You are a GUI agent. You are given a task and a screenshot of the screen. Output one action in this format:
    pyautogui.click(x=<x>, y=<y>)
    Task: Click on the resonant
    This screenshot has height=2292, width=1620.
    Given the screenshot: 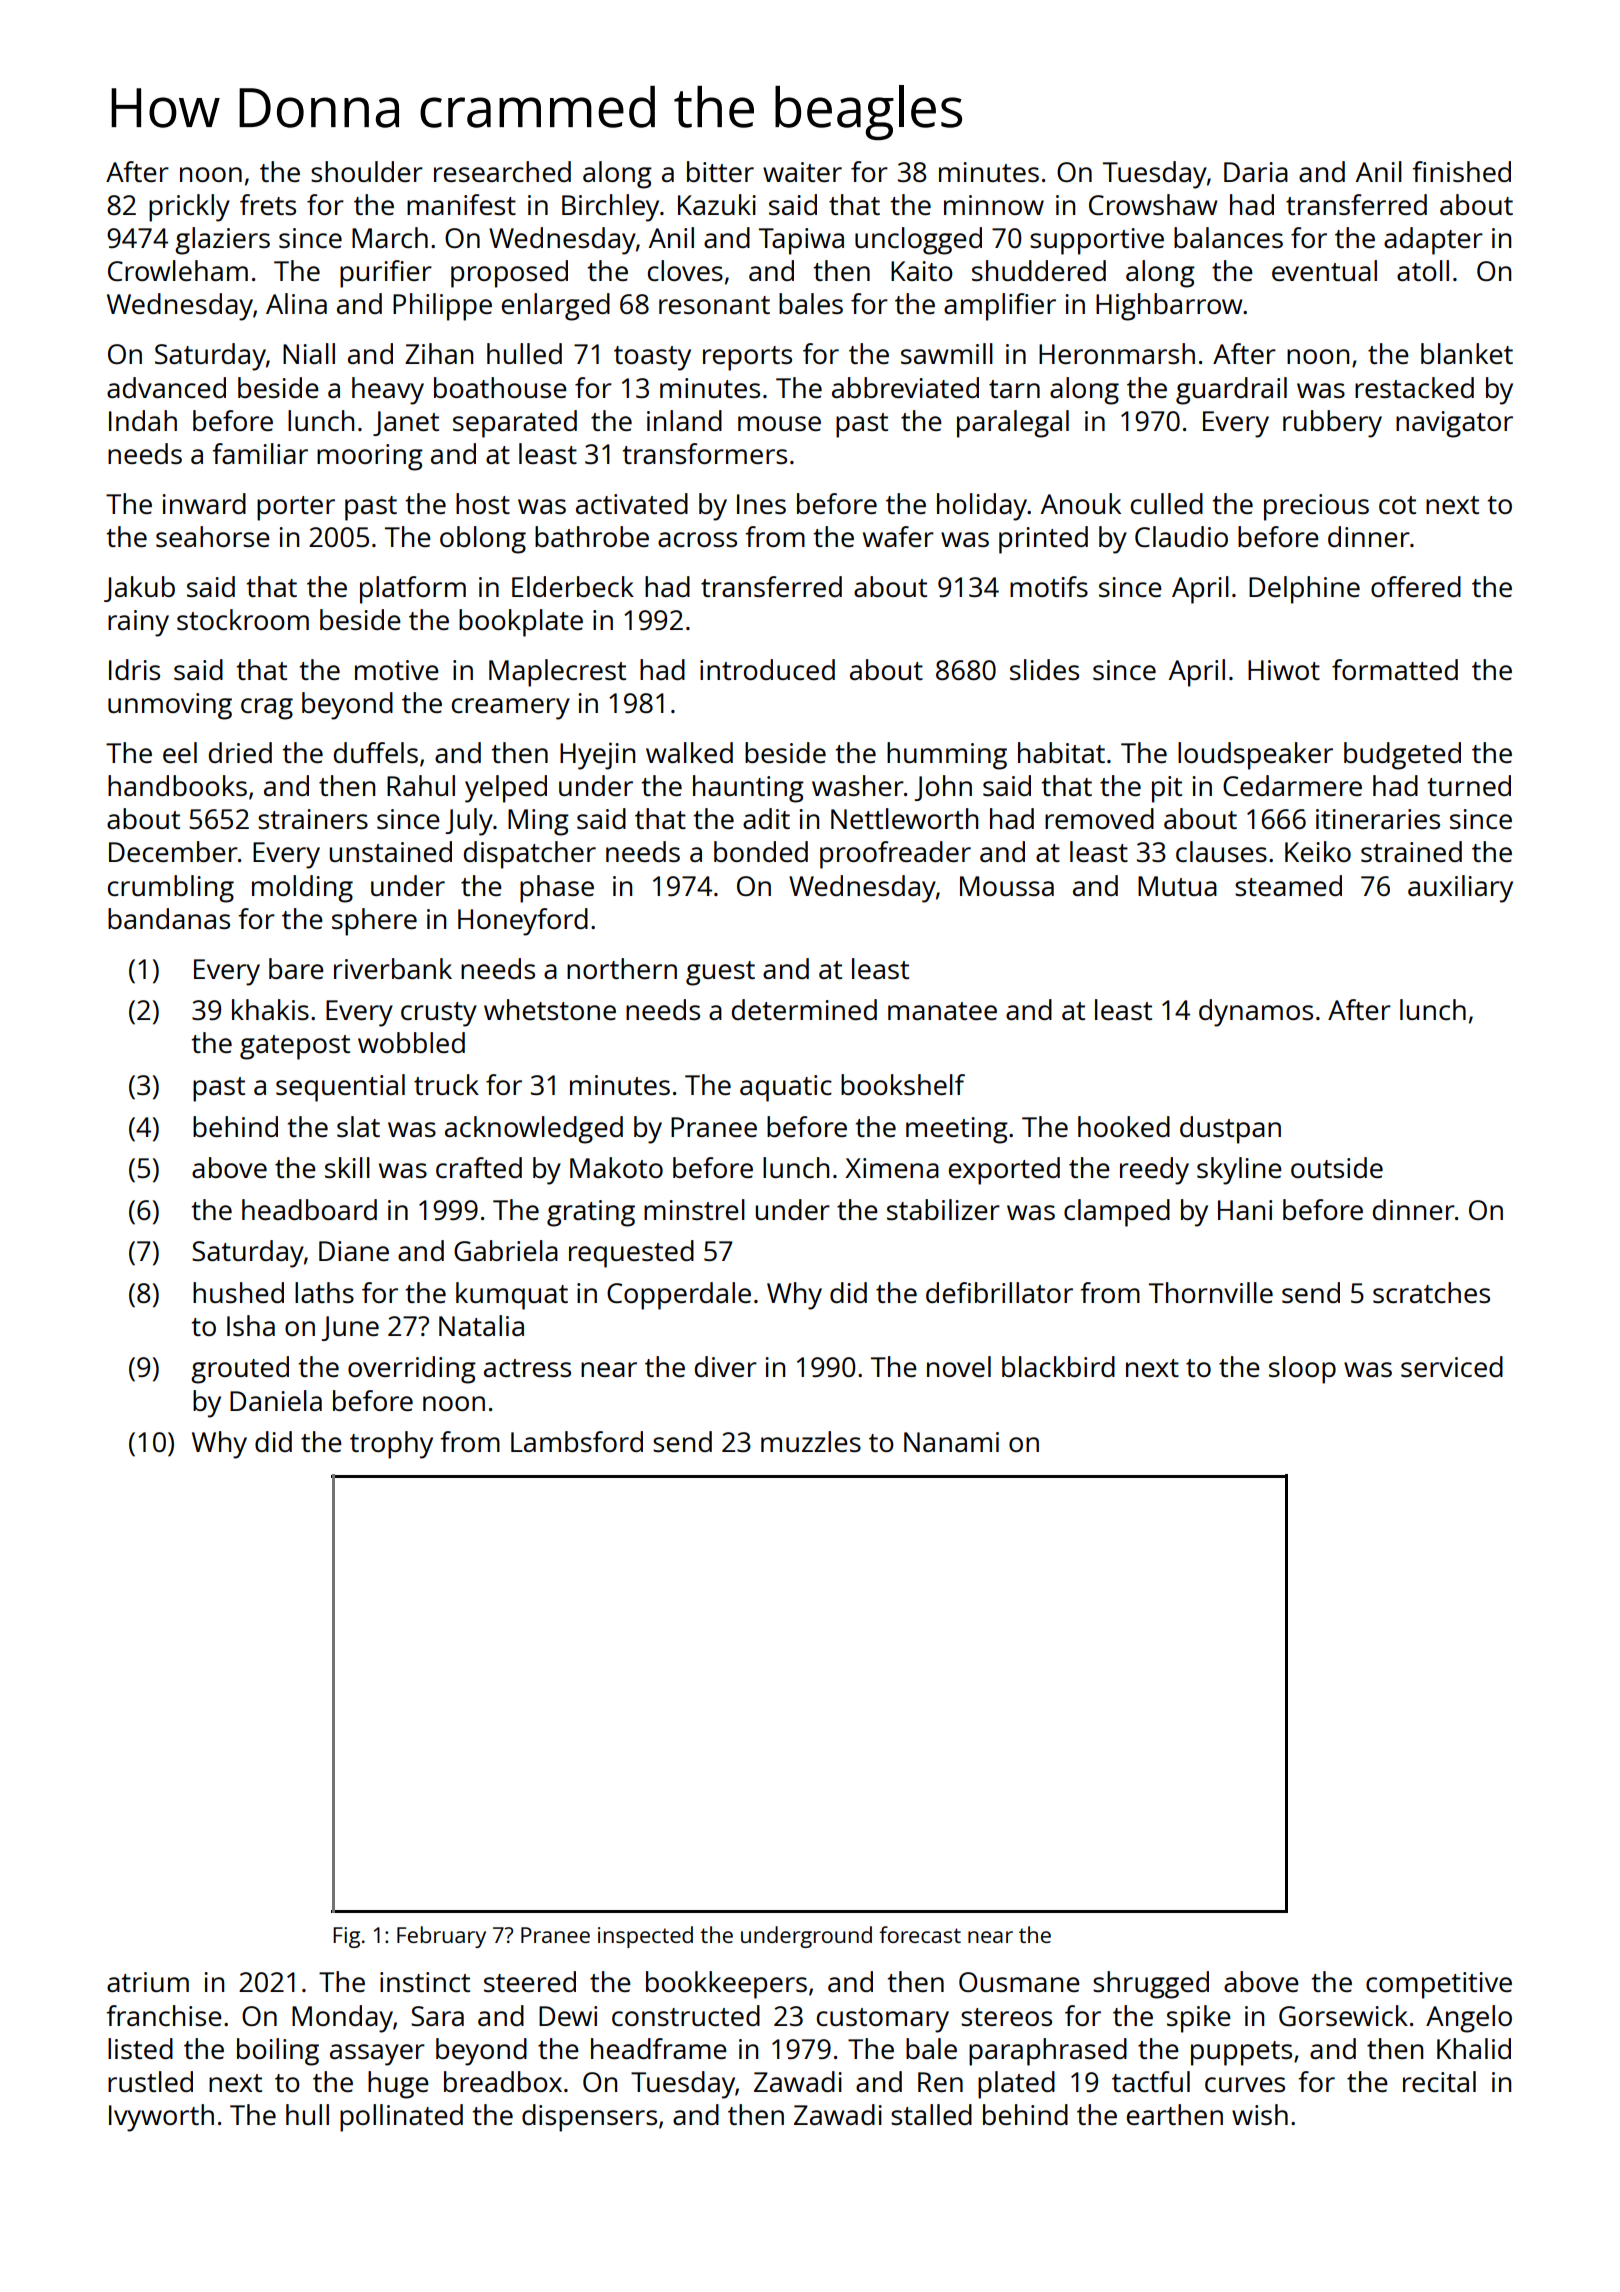 What is the action you would take?
    pyautogui.click(x=714, y=305)
